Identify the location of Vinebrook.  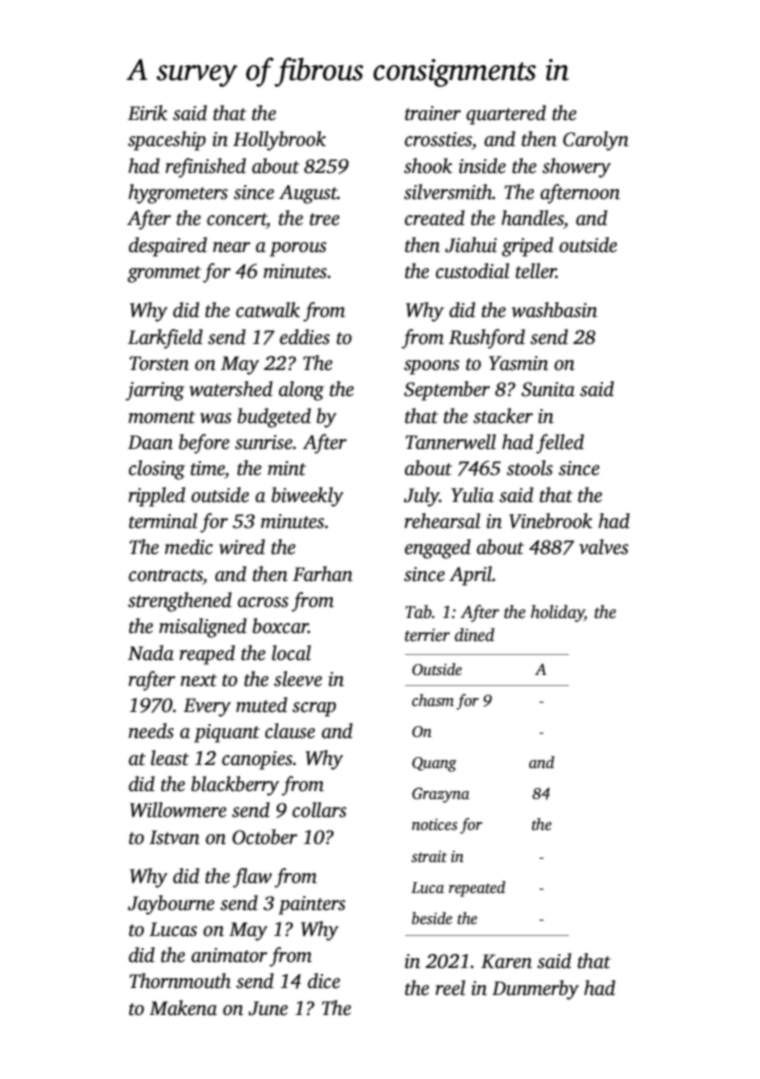
(550, 521).
